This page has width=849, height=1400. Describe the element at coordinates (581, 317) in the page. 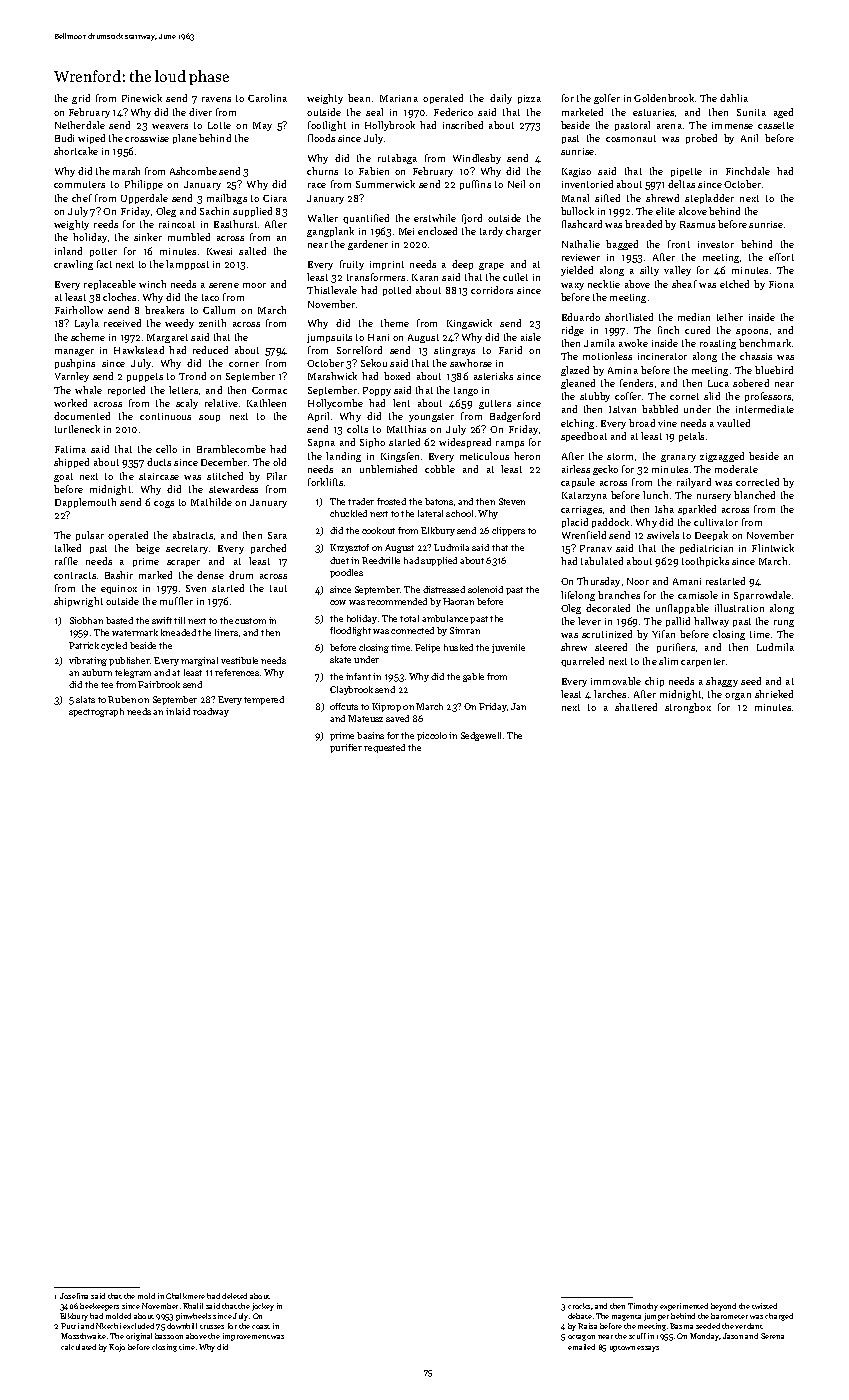

I see `Eduardo` at that location.
